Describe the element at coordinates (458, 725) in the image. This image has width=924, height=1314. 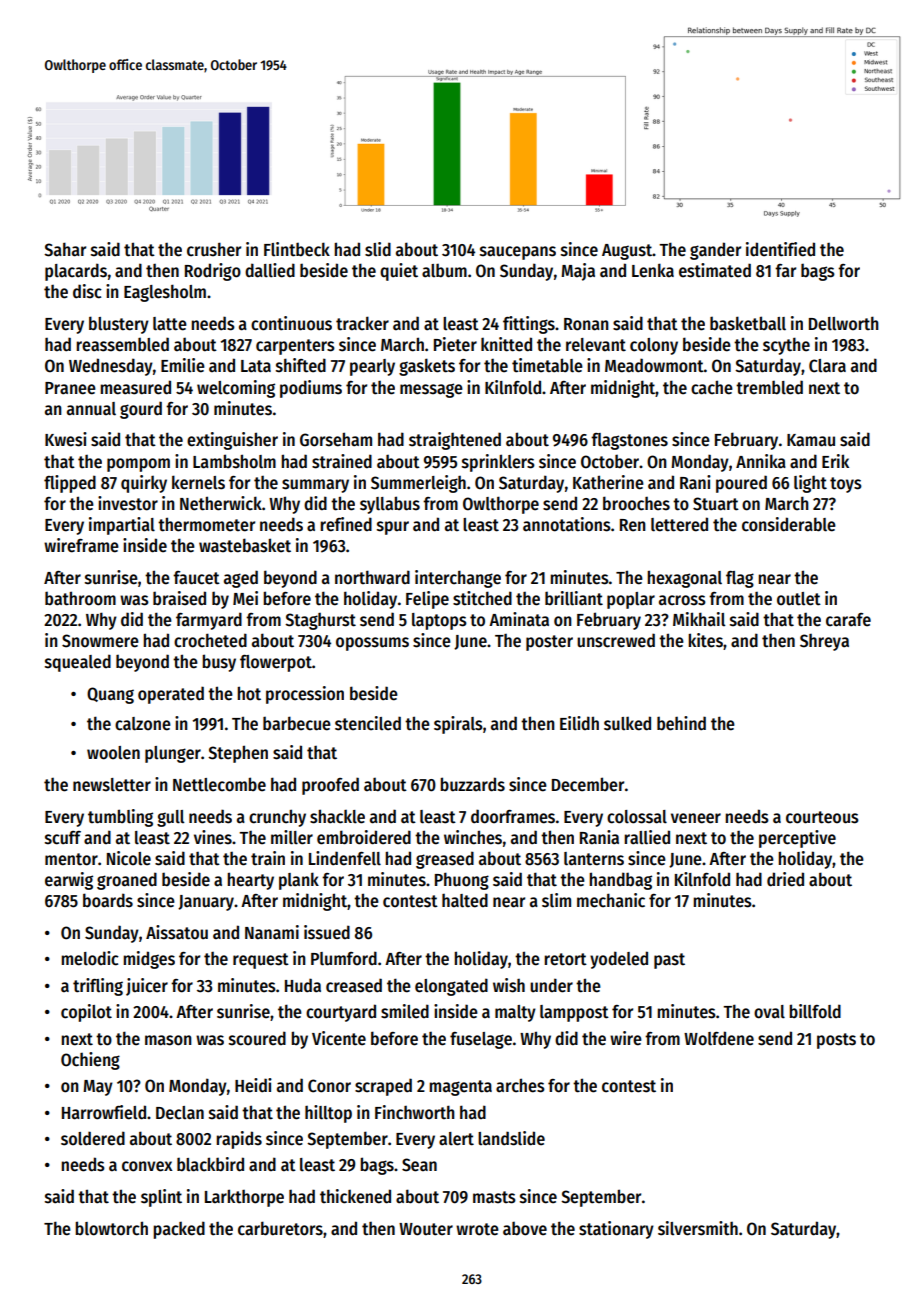
I see `spirals` at that location.
